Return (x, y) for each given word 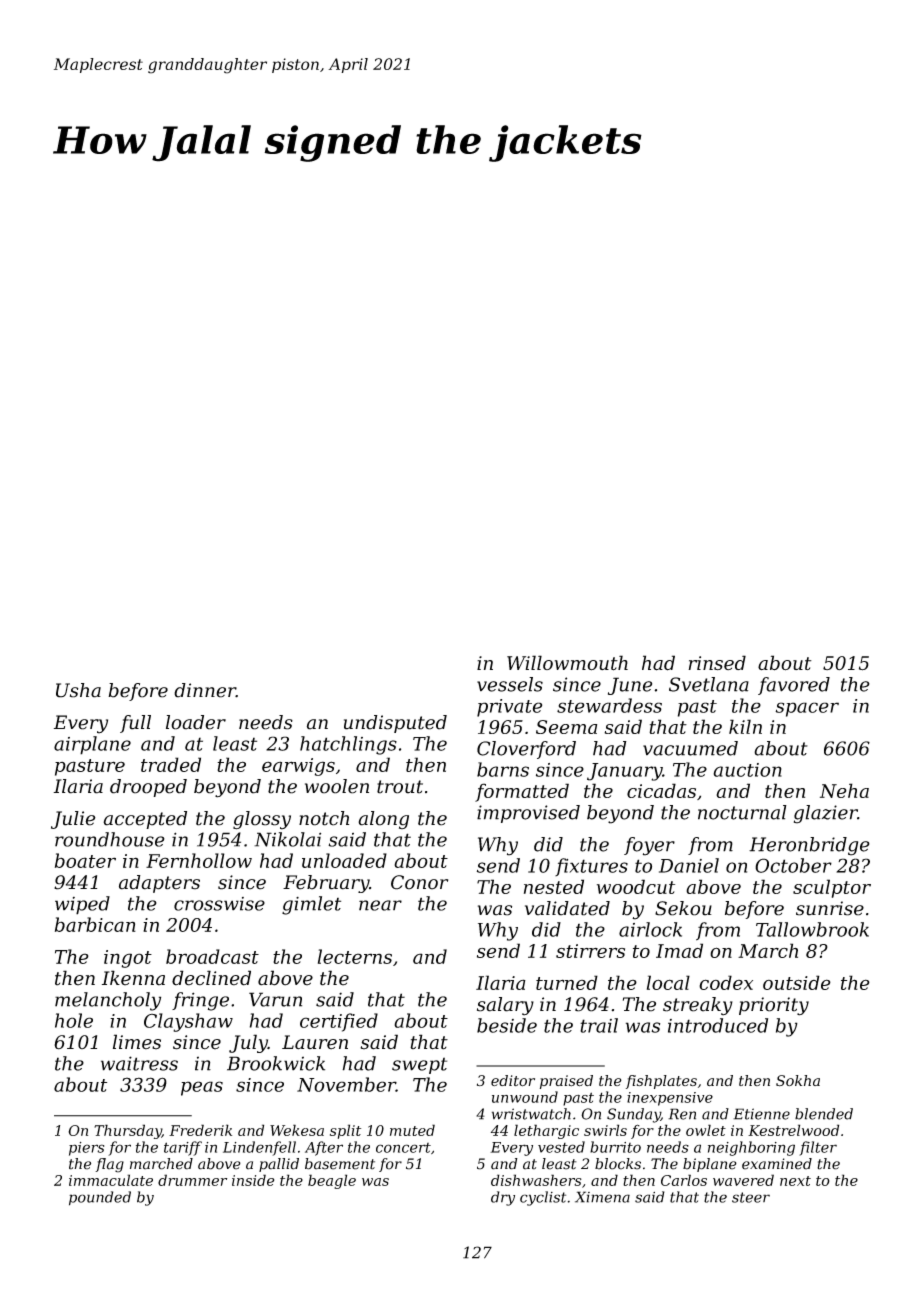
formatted (522, 792)
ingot (128, 959)
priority (774, 1006)
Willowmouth (567, 663)
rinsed (717, 662)
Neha (844, 790)
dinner (205, 690)
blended (824, 1114)
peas (202, 1088)
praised (566, 1082)
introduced (718, 1025)
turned (567, 982)
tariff (183, 1148)
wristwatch (531, 1114)
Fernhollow (199, 860)
